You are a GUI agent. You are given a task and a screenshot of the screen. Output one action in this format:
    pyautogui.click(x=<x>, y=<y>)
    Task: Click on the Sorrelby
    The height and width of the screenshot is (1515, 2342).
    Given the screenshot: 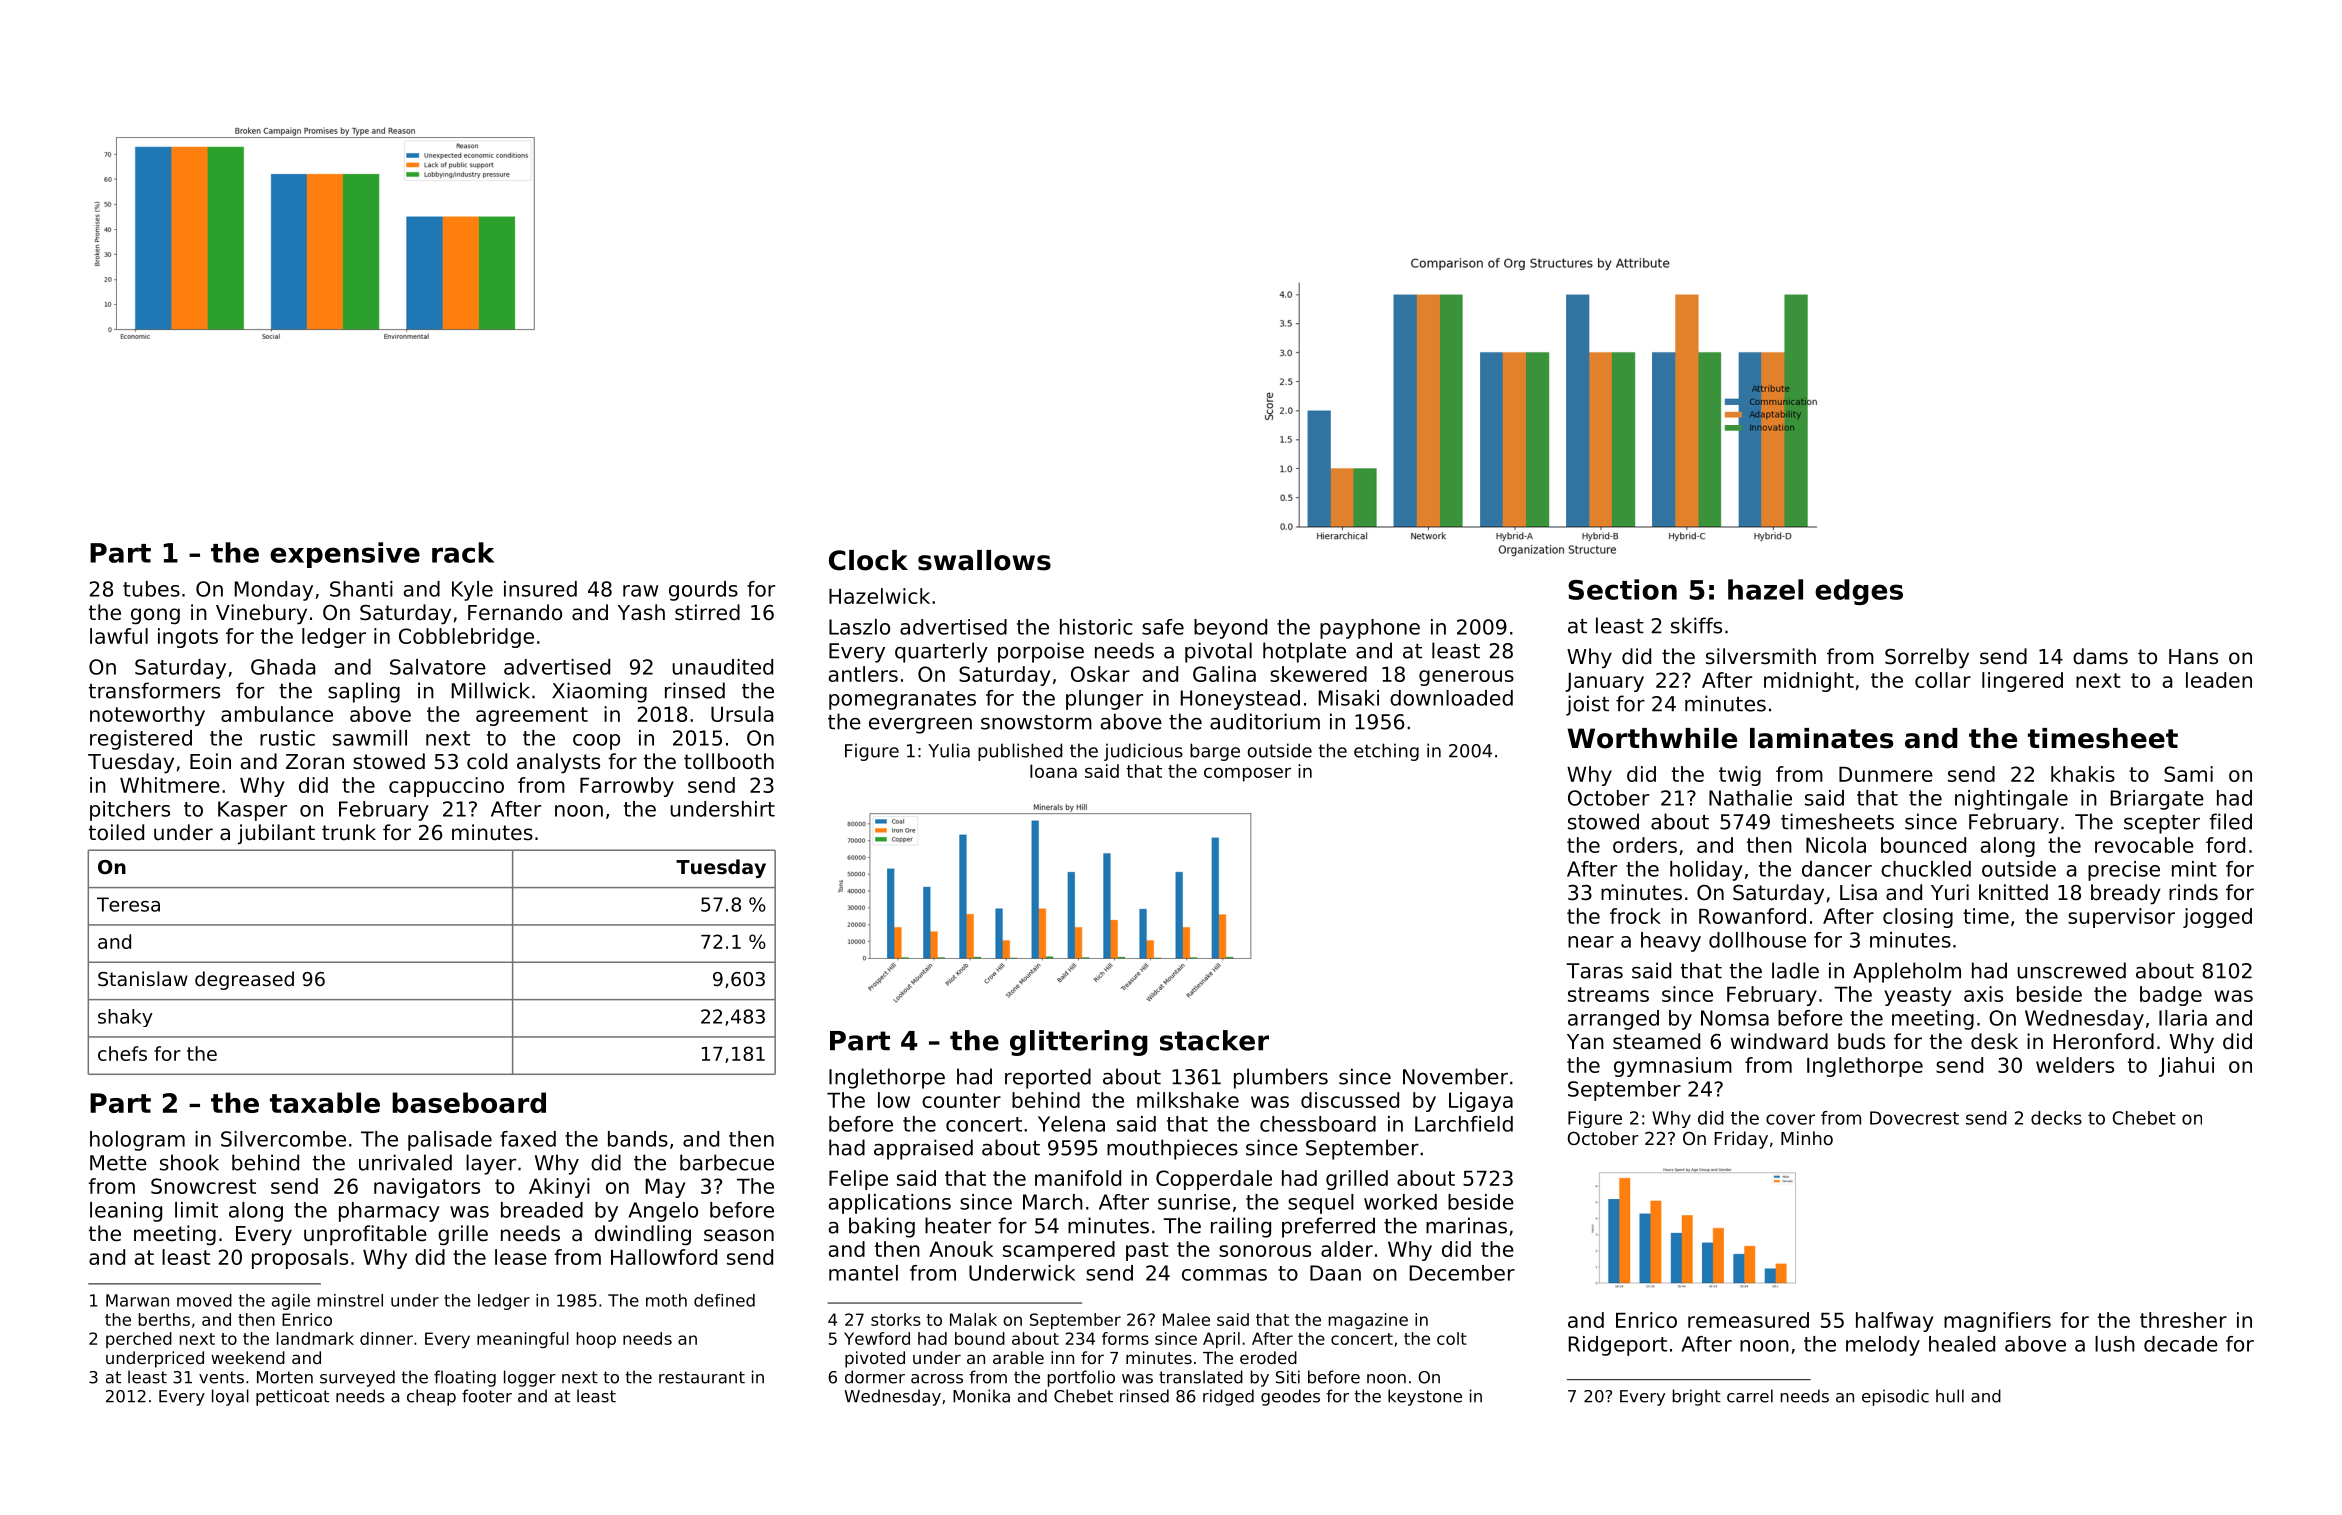 What is the action you would take?
    pyautogui.click(x=1927, y=658)
